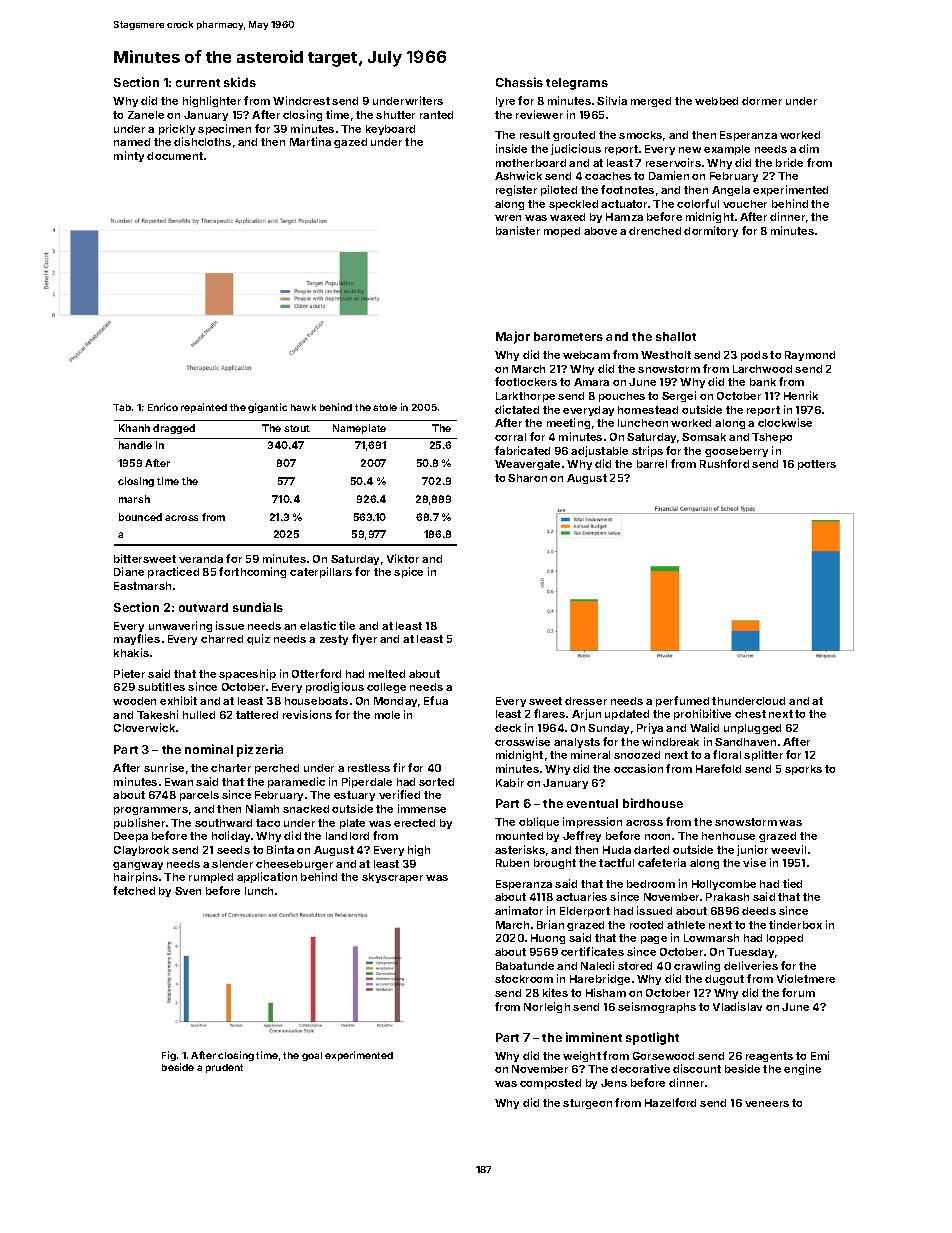  What do you see at coordinates (525, 966) in the screenshot?
I see `Babatunde` at bounding box center [525, 966].
